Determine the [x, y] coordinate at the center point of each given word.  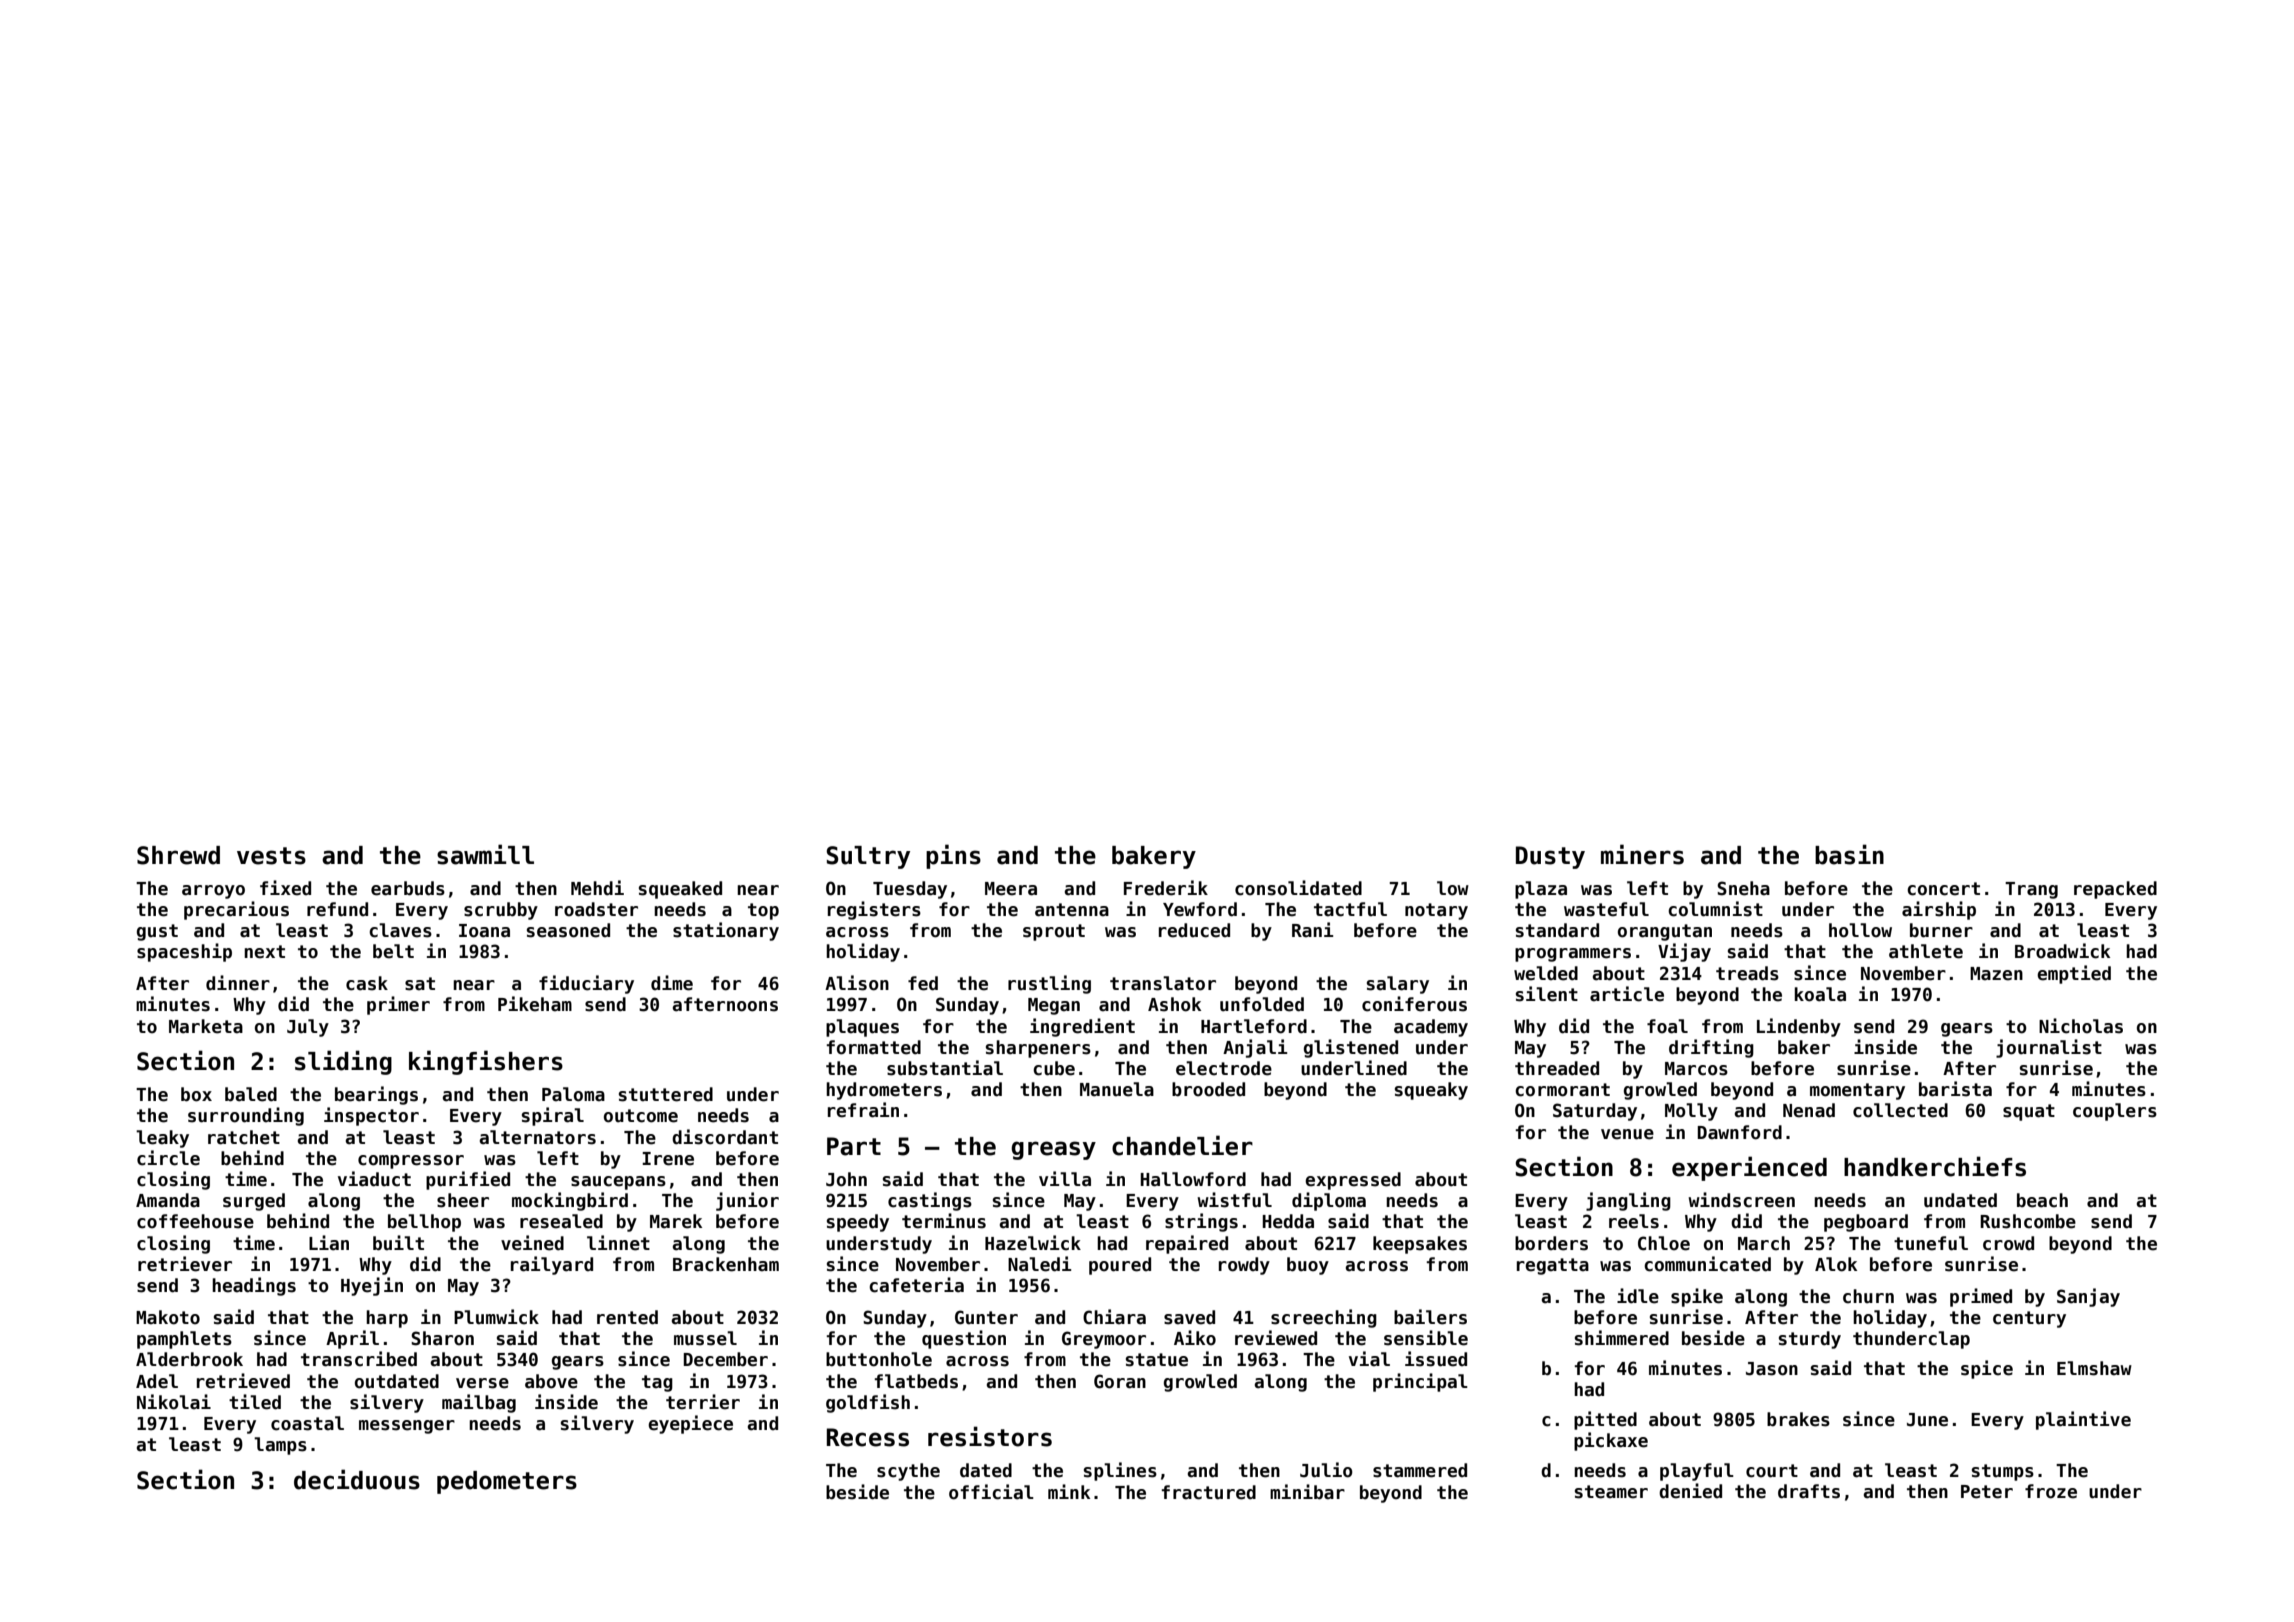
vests [271, 856]
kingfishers [486, 1062]
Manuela [1117, 1089]
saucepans [618, 1183]
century [2029, 1319]
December [726, 1359]
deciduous [357, 1479]
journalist [2049, 1048]
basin [1849, 854]
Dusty [1550, 857]
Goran [1120, 1381]
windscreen [1741, 1200]
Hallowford [1193, 1179]
